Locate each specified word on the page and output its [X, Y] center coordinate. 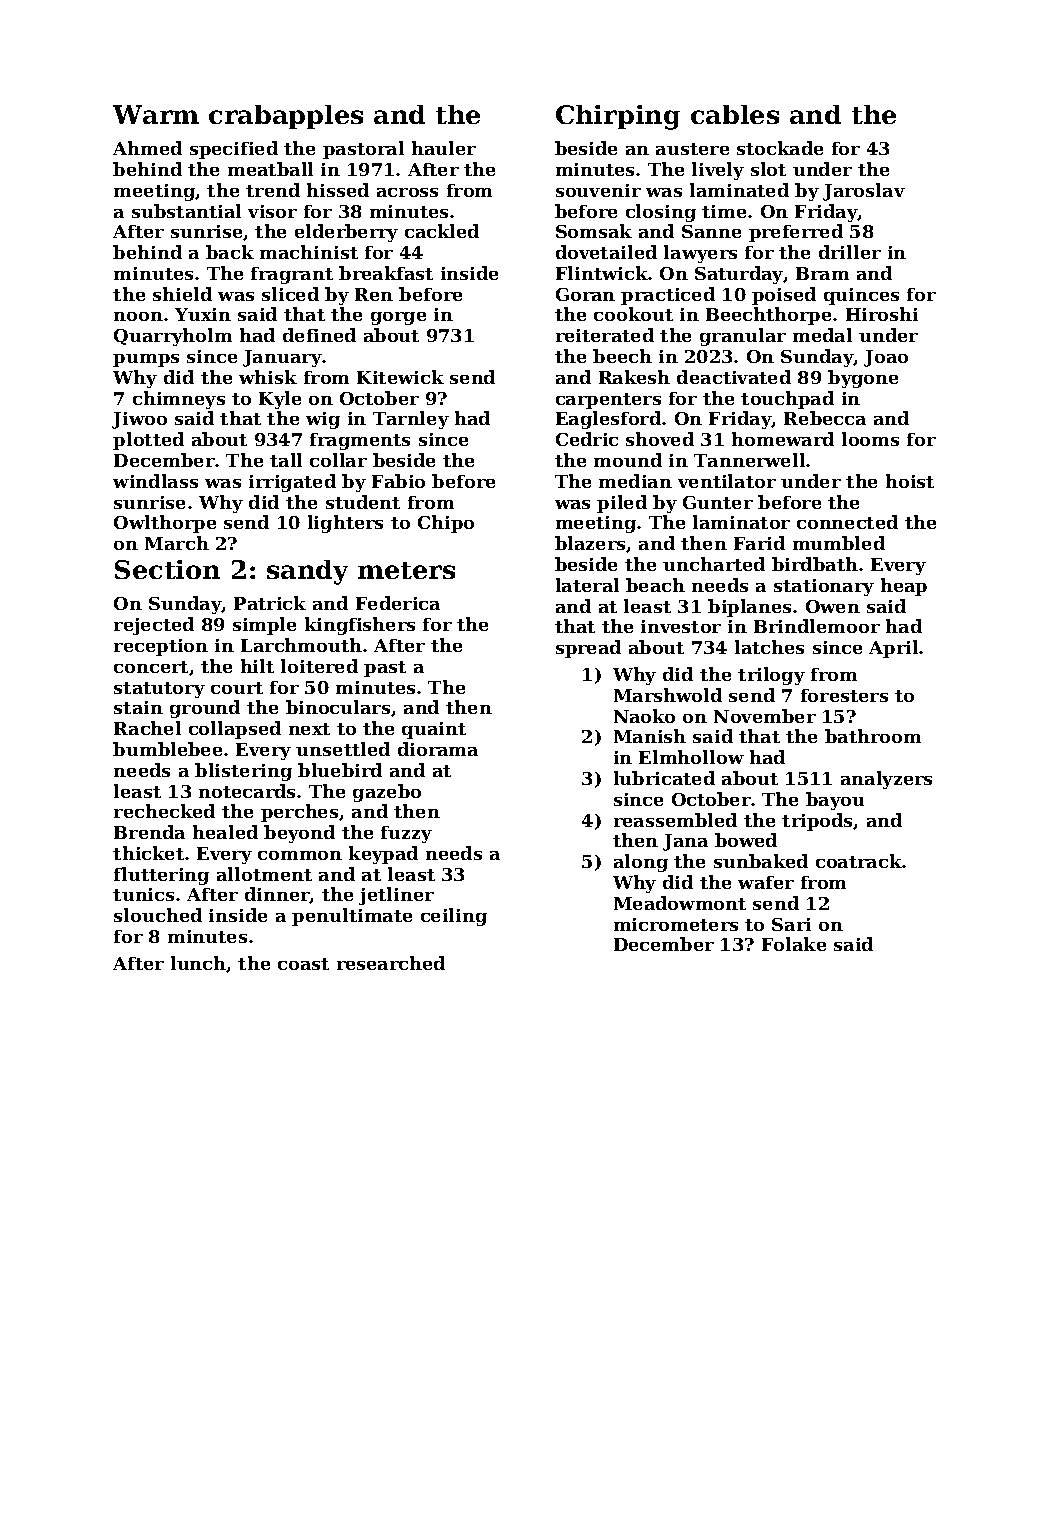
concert [151, 667]
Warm [156, 114]
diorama [438, 749]
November [765, 716]
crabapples [286, 117]
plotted [148, 441]
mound [628, 460]
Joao [886, 358]
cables [735, 114]
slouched [158, 915]
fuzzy [406, 834]
